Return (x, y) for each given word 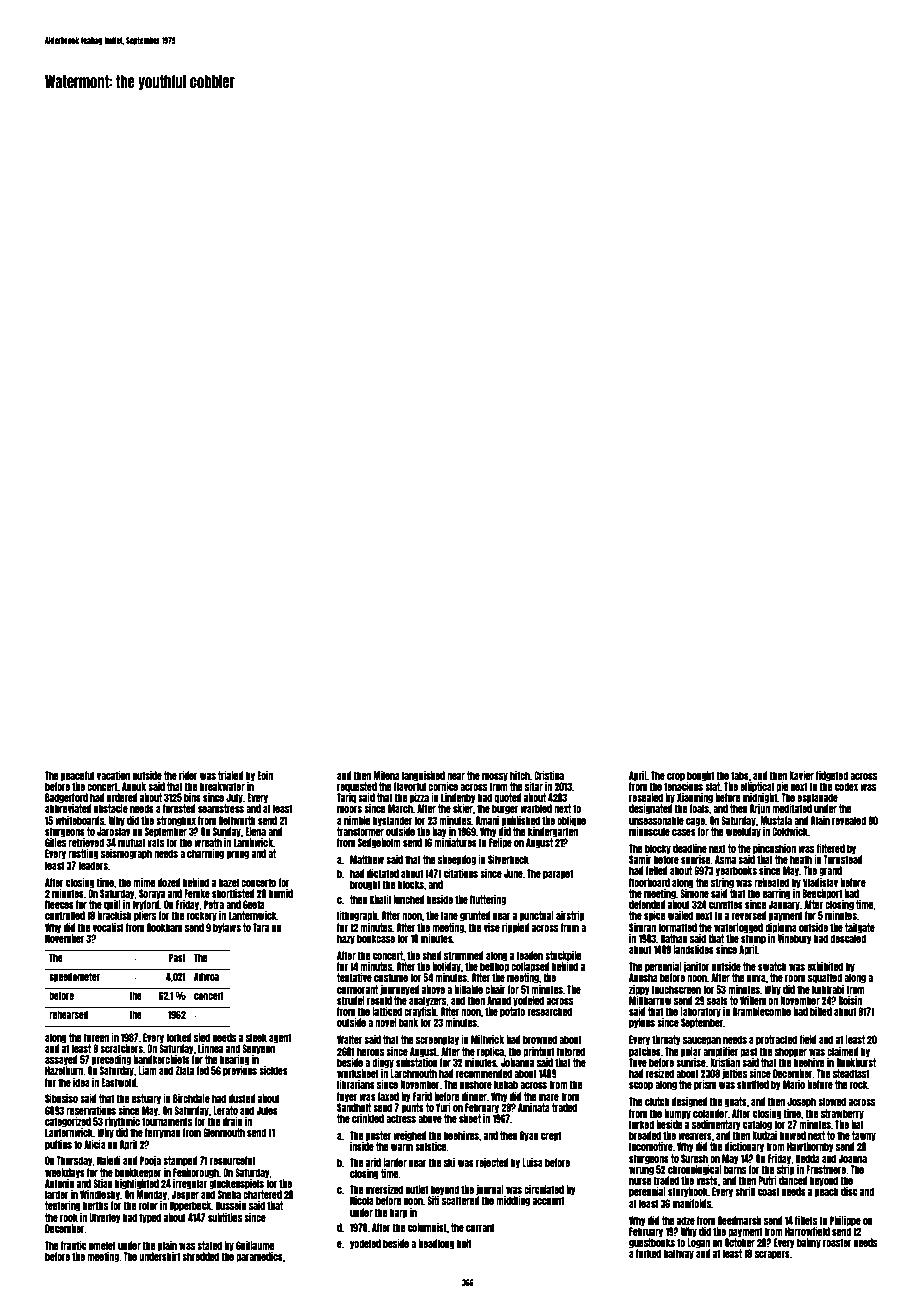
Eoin (265, 775)
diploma (781, 928)
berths (95, 1205)
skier (463, 808)
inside (362, 1146)
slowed (832, 1101)
